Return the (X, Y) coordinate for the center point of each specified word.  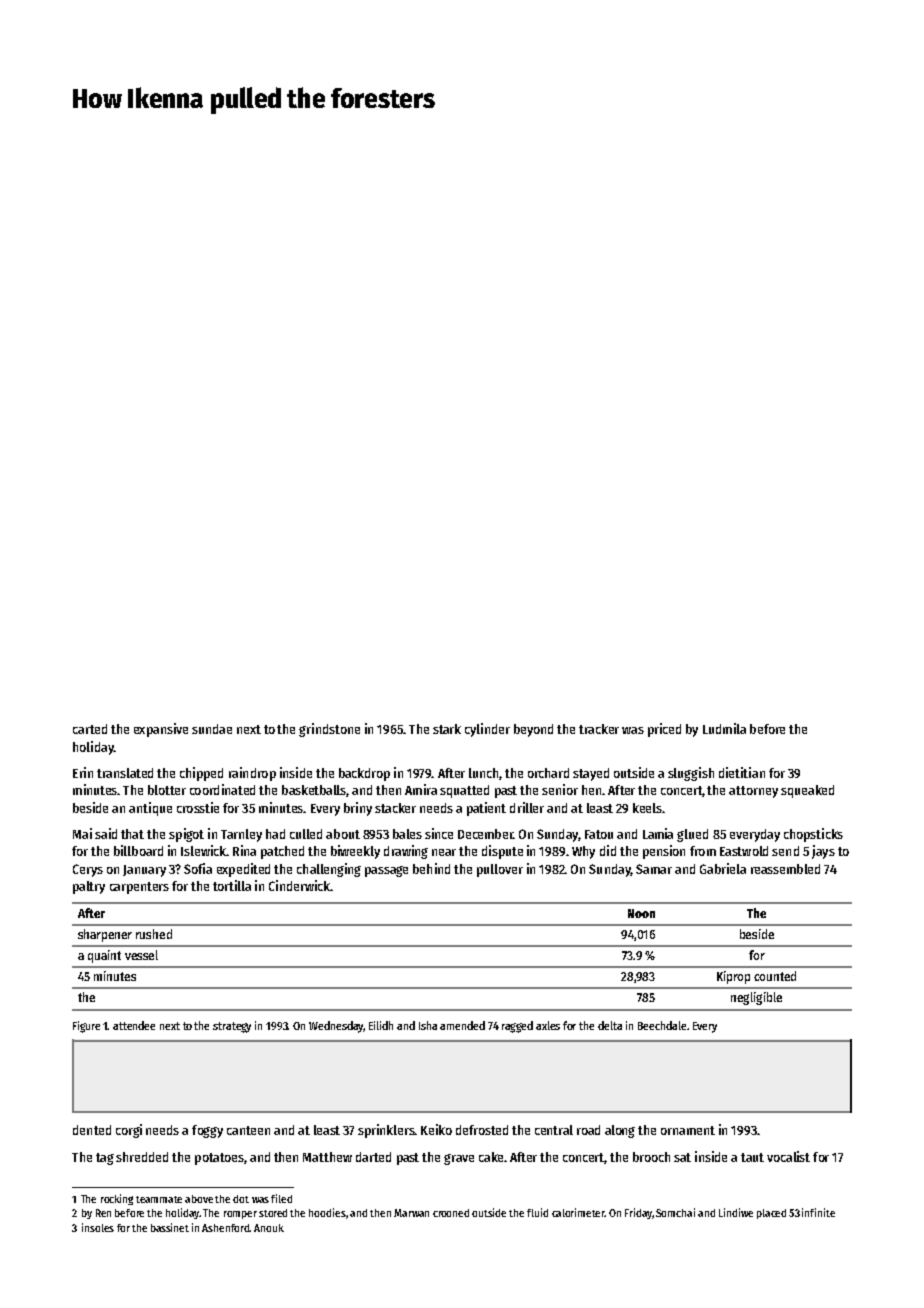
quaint (104, 956)
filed (281, 1198)
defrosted (482, 1130)
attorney (753, 792)
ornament (688, 1130)
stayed (591, 774)
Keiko (436, 1129)
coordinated (222, 789)
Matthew (327, 1157)
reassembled (785, 869)
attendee (134, 1025)
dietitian (742, 772)
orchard (548, 773)
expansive (161, 730)
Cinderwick (299, 885)
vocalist (788, 1156)
